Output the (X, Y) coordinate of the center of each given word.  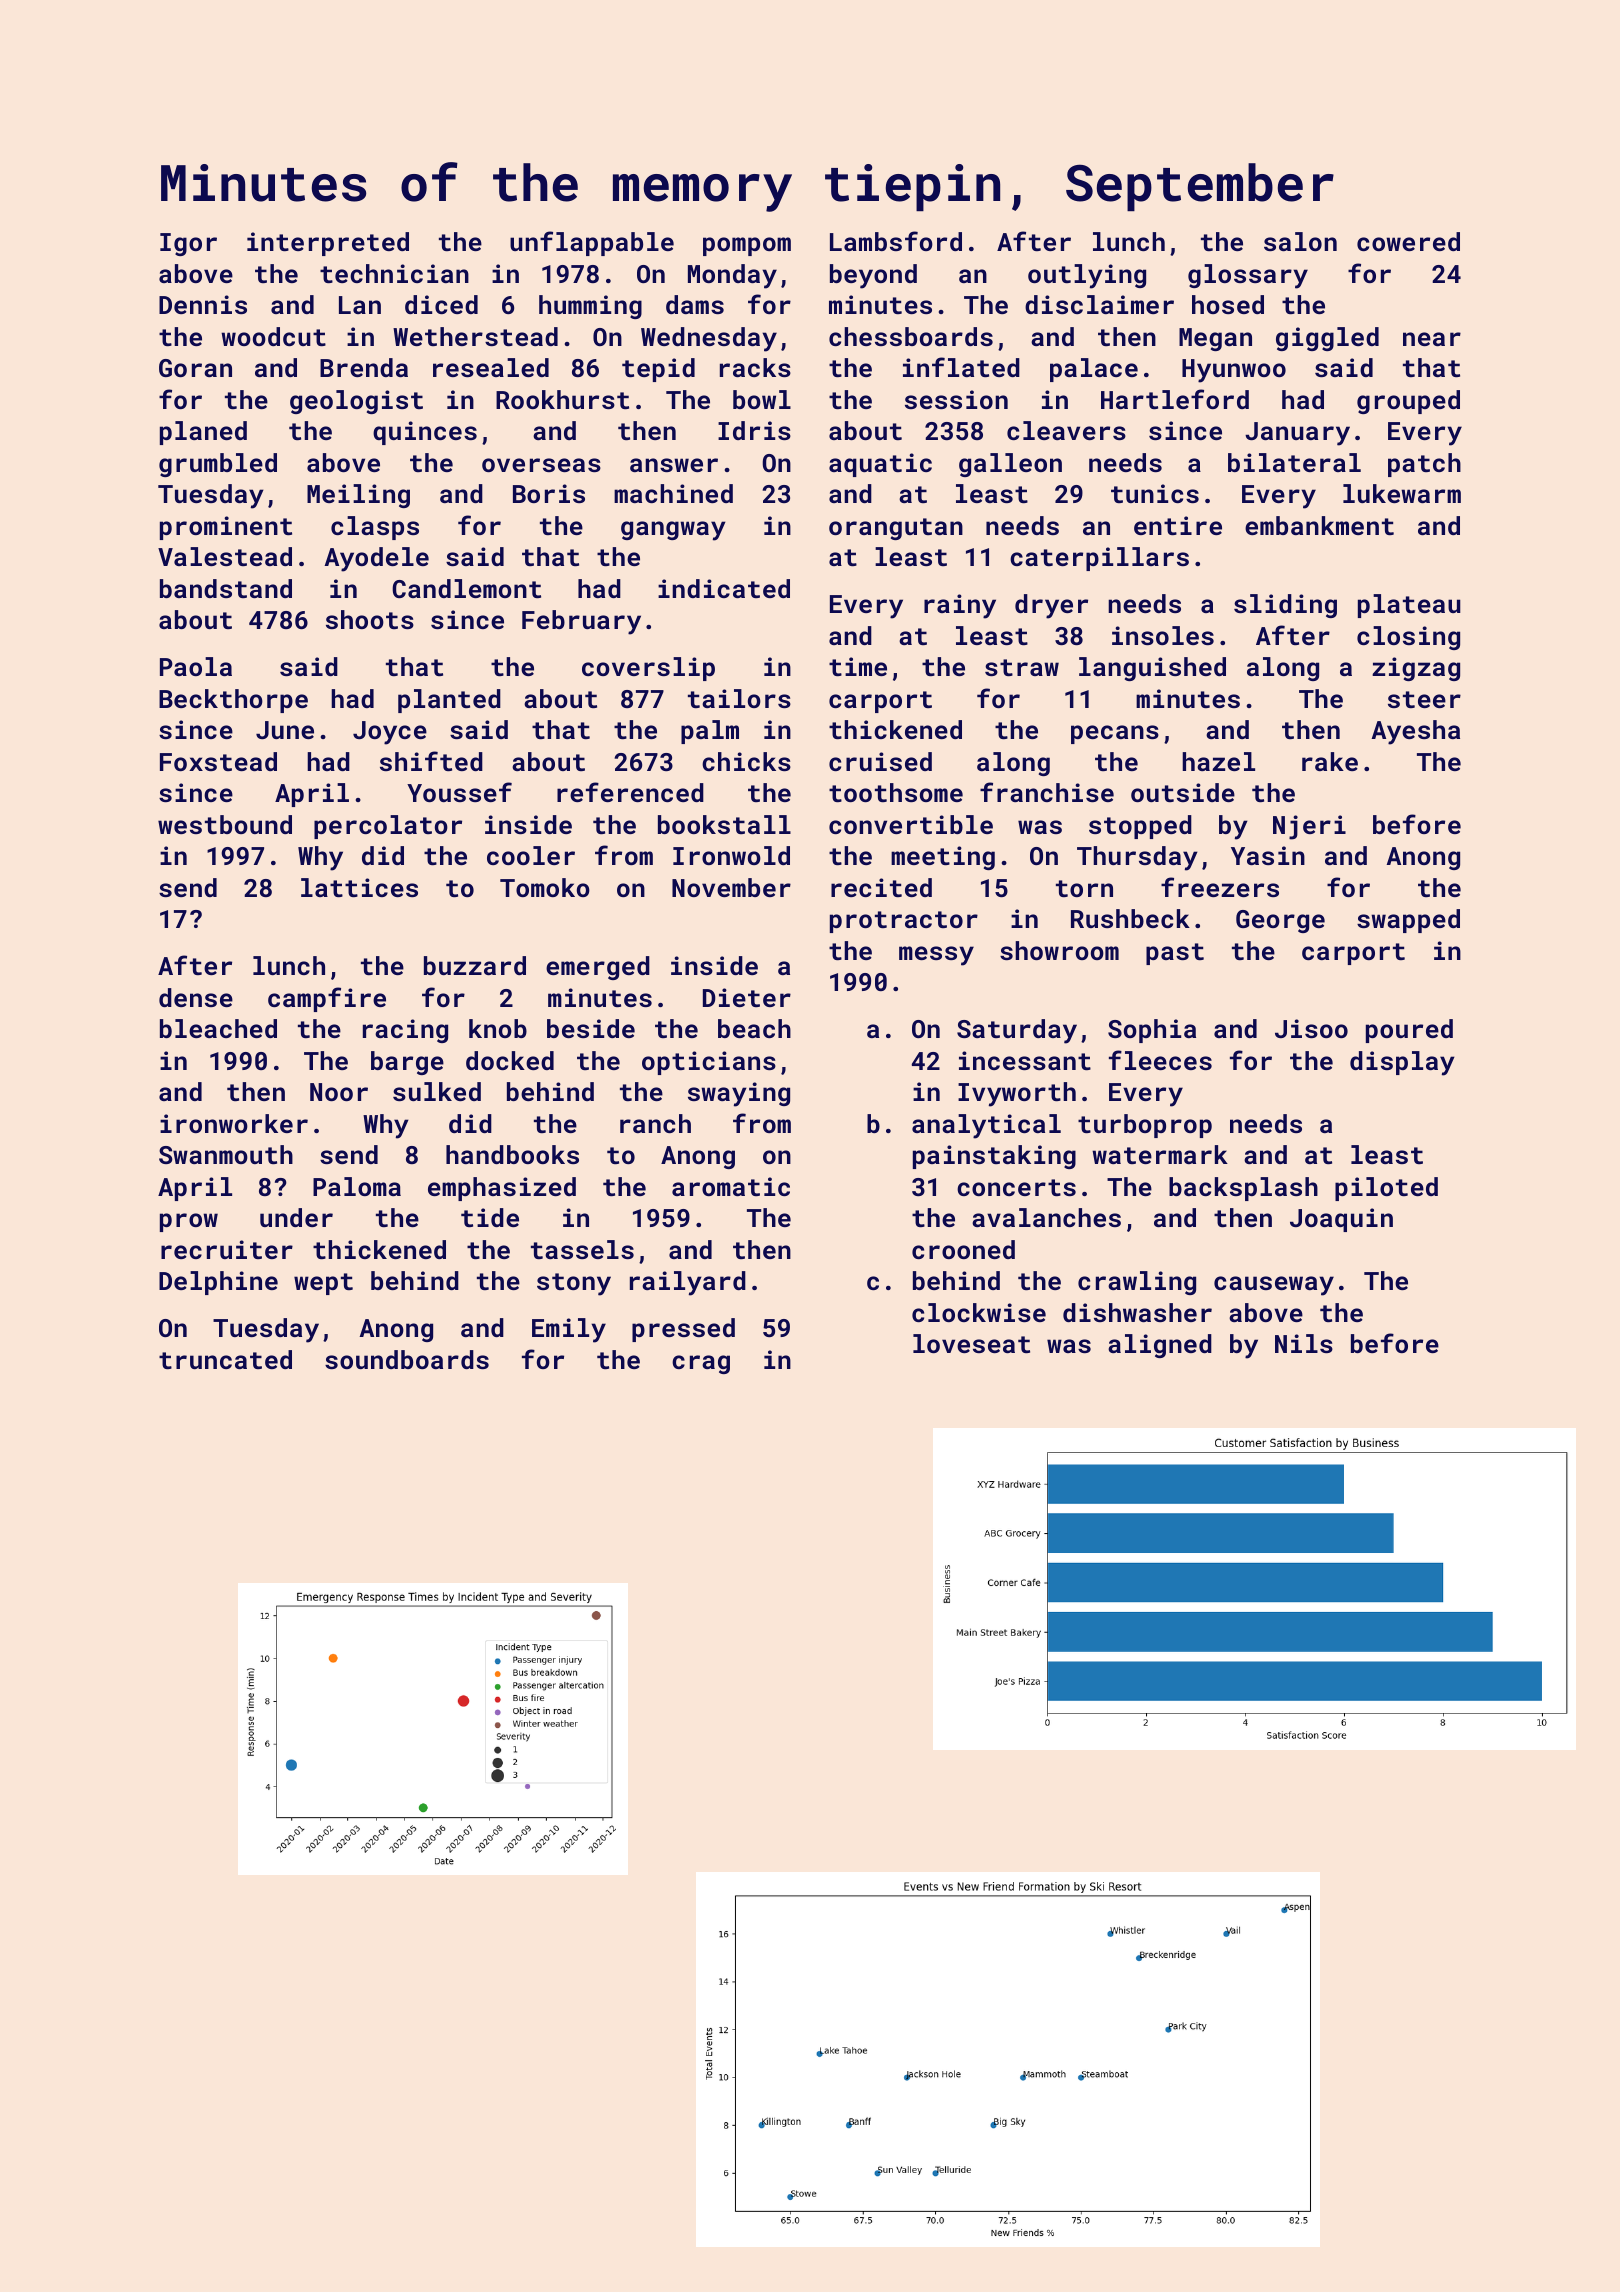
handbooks (512, 1154)
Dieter (747, 997)
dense (196, 997)
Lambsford (896, 241)
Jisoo (1311, 1028)
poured (1409, 1031)
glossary (1248, 276)
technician (394, 273)
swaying (739, 1094)
